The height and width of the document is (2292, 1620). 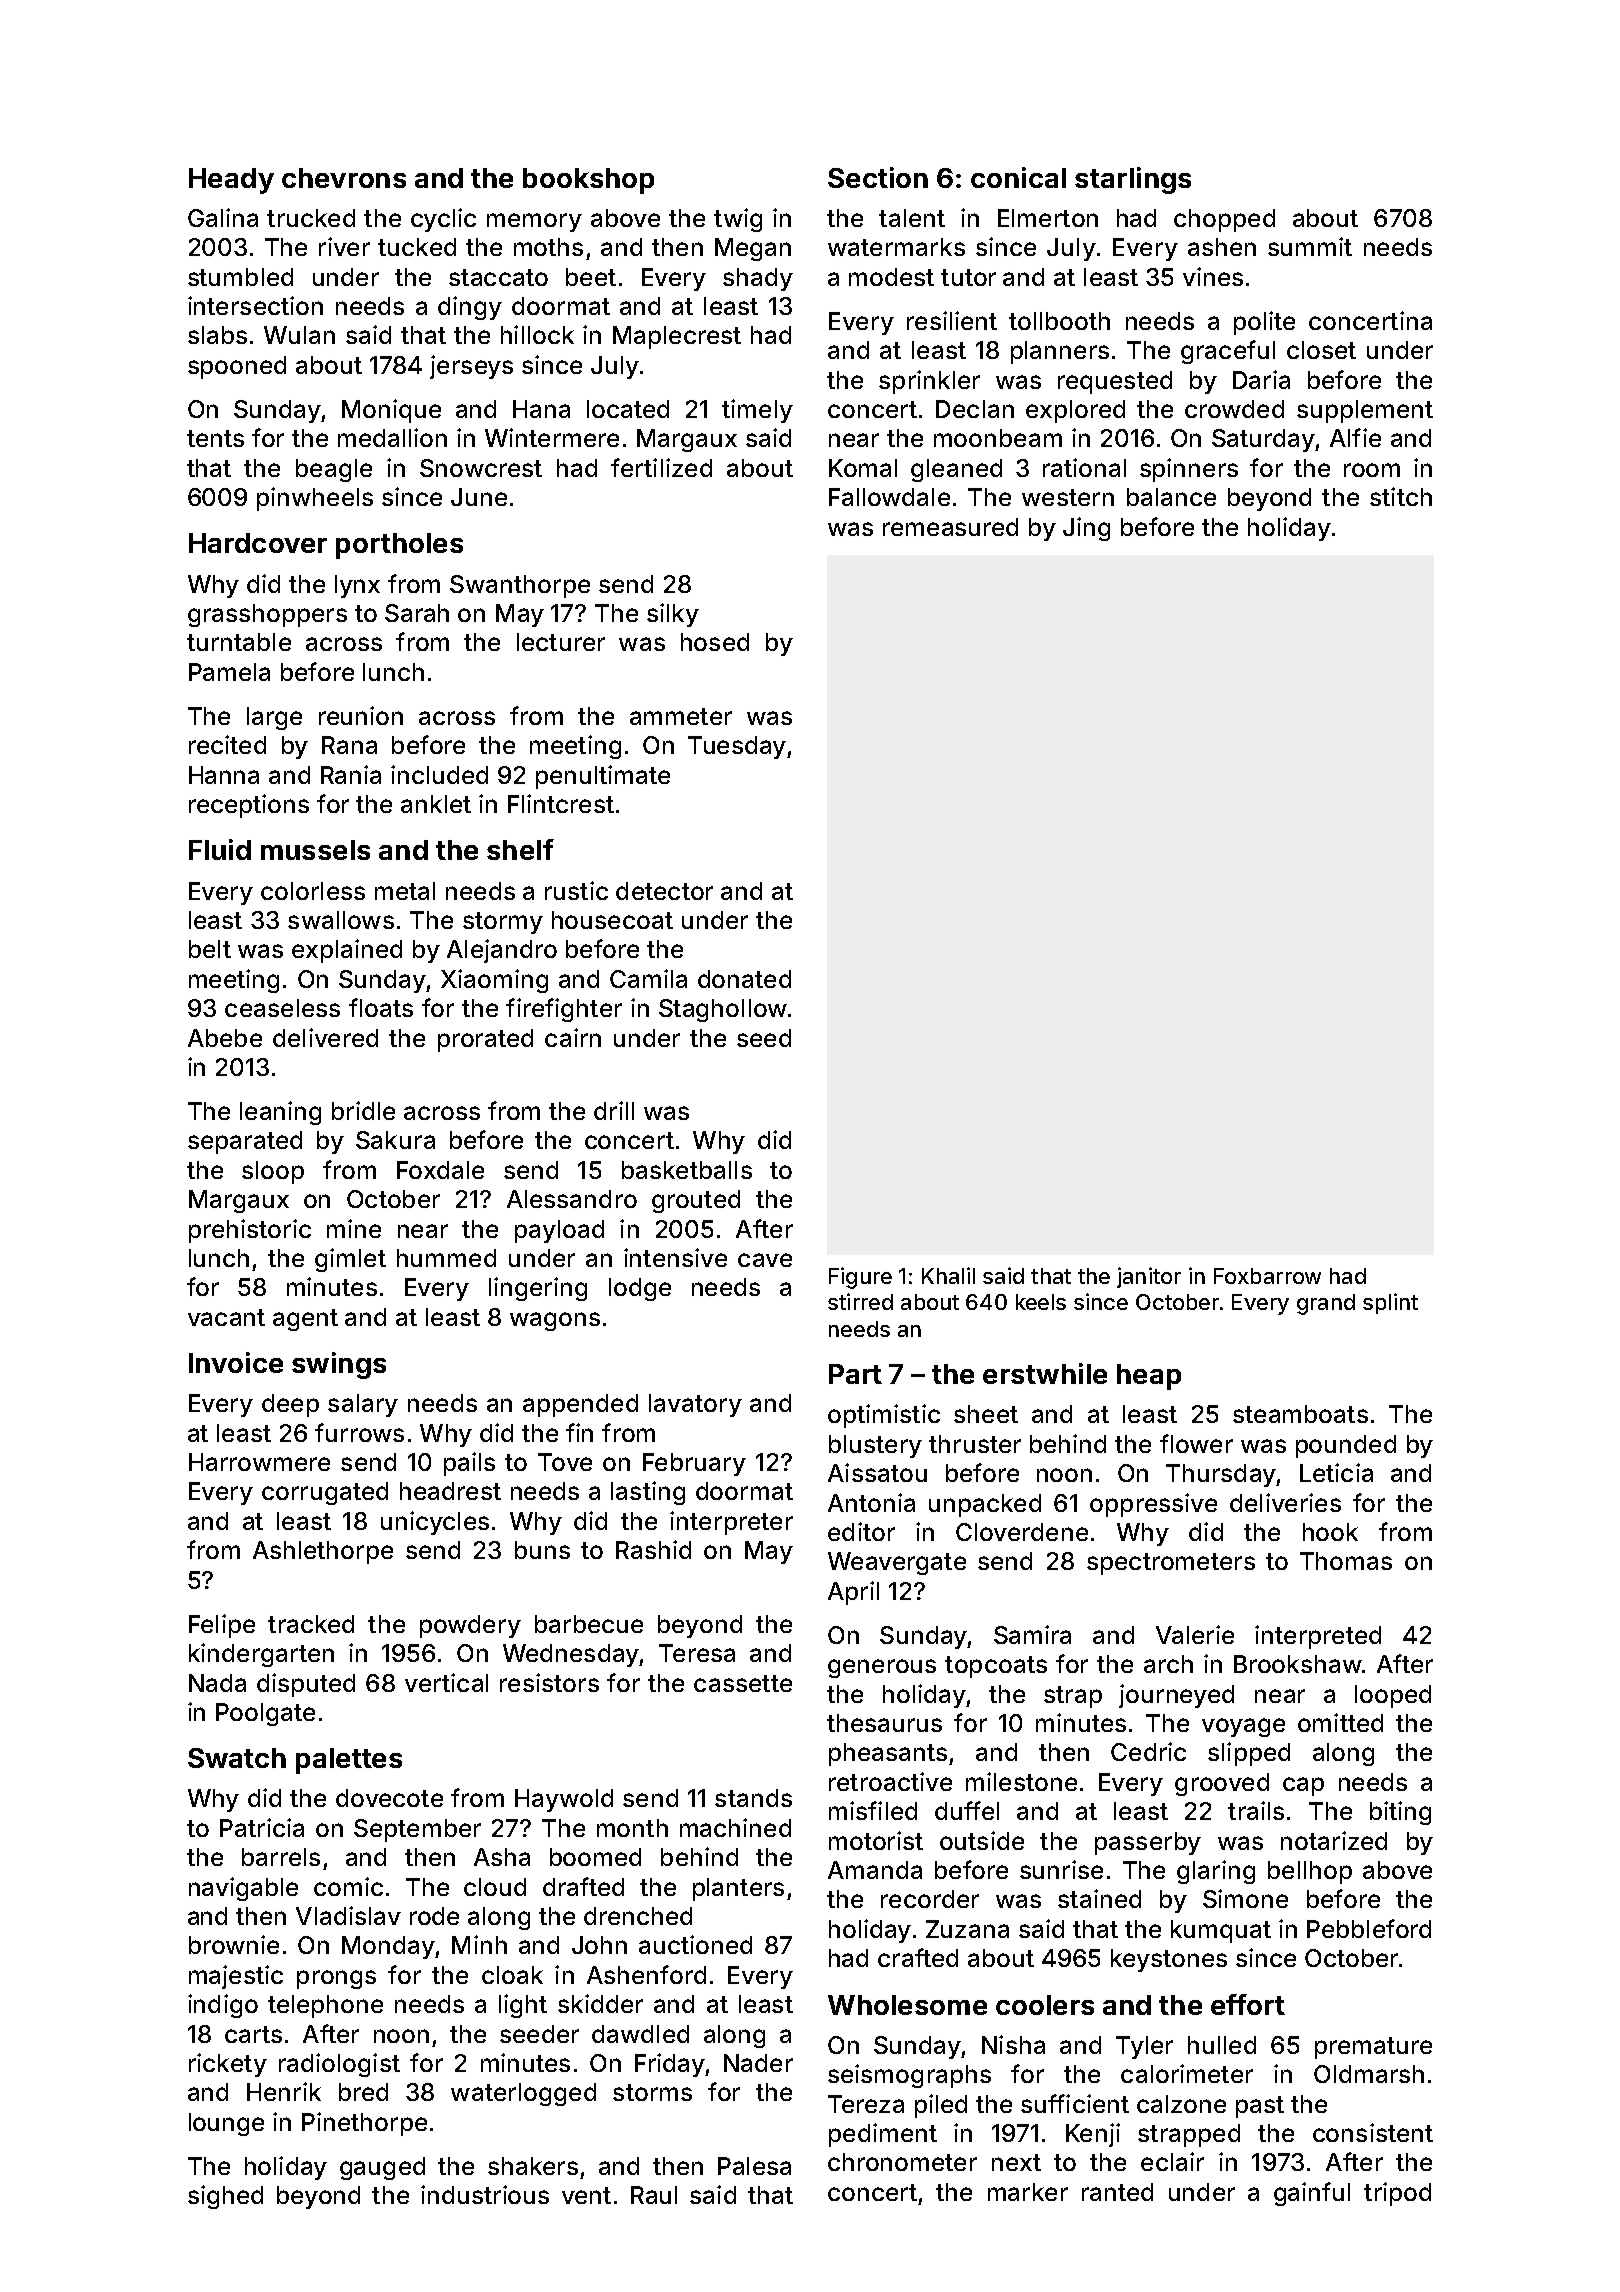 What do you see at coordinates (1310, 246) in the document?
I see `summit` at bounding box center [1310, 246].
